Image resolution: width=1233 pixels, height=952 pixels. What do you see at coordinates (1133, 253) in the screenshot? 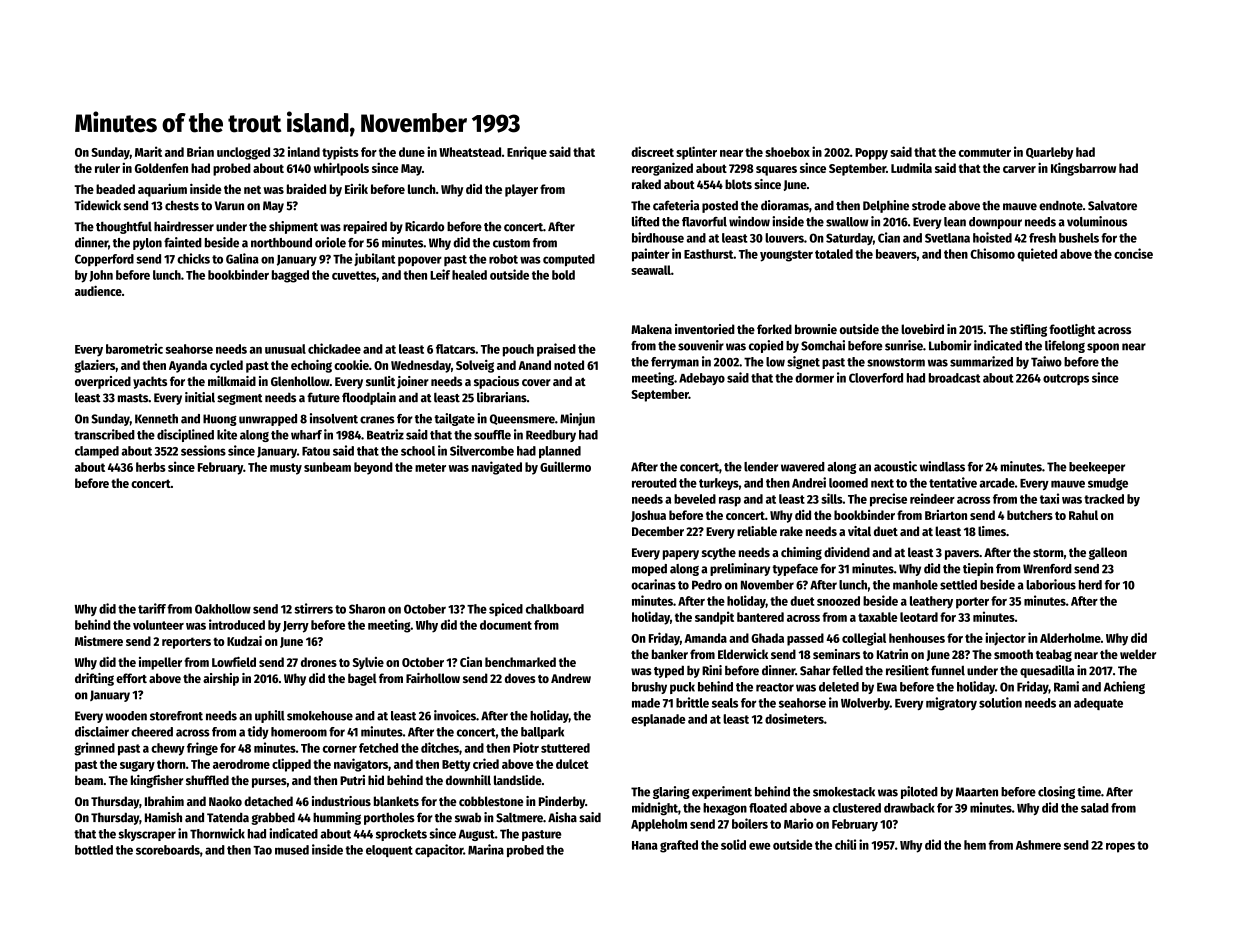
I see `concise` at bounding box center [1133, 253].
